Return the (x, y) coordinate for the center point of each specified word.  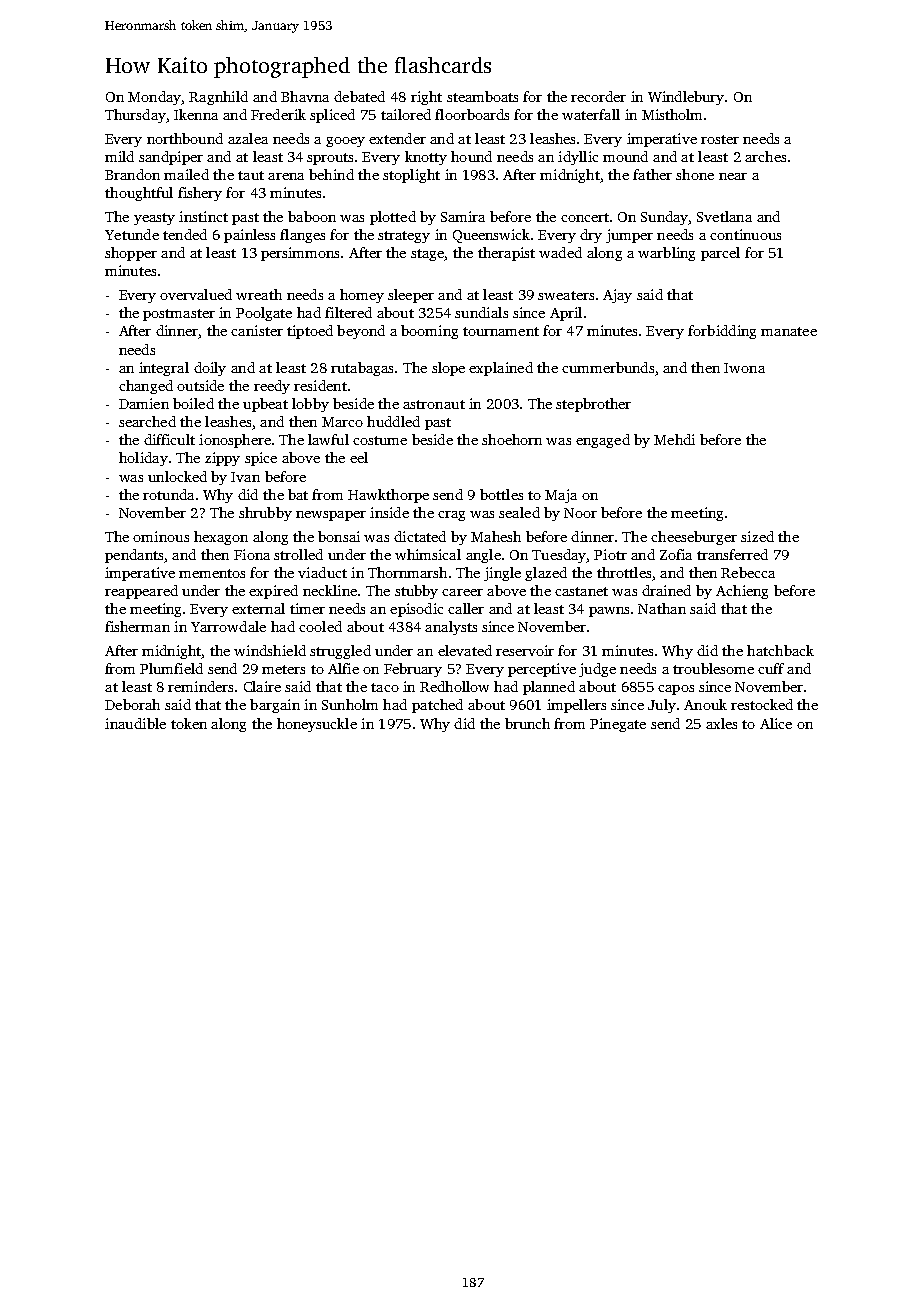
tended (185, 234)
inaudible (135, 723)
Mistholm (672, 114)
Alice (776, 723)
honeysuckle (317, 725)
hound (471, 156)
